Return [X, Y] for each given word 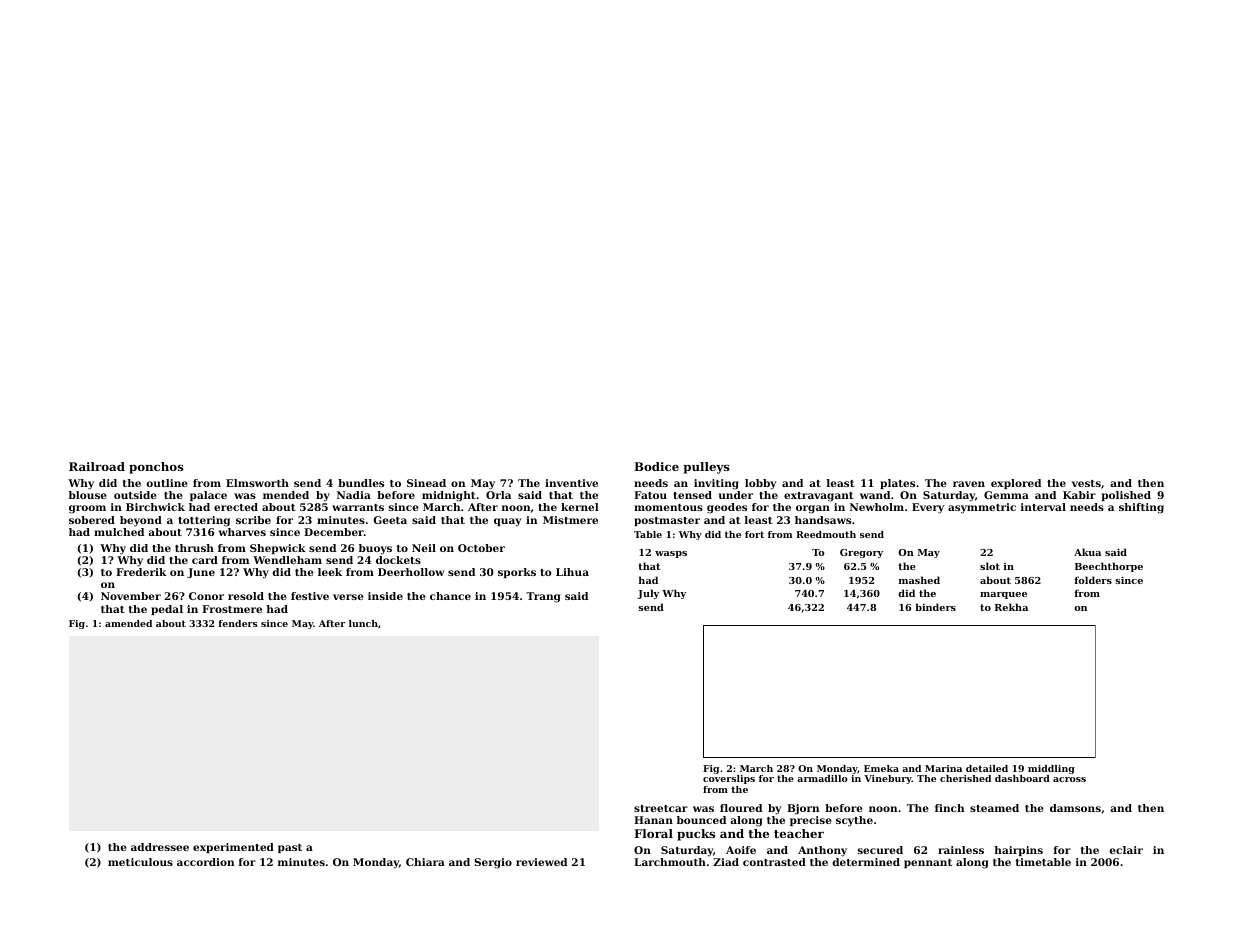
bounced [701, 820]
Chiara [425, 862]
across [1069, 779]
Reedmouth [826, 534]
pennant [928, 863]
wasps [671, 554]
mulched [119, 532]
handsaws [823, 520]
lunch [363, 623]
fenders [238, 623]
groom [87, 509]
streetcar [661, 808]
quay [508, 522]
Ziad [726, 862]
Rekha [1011, 607]
